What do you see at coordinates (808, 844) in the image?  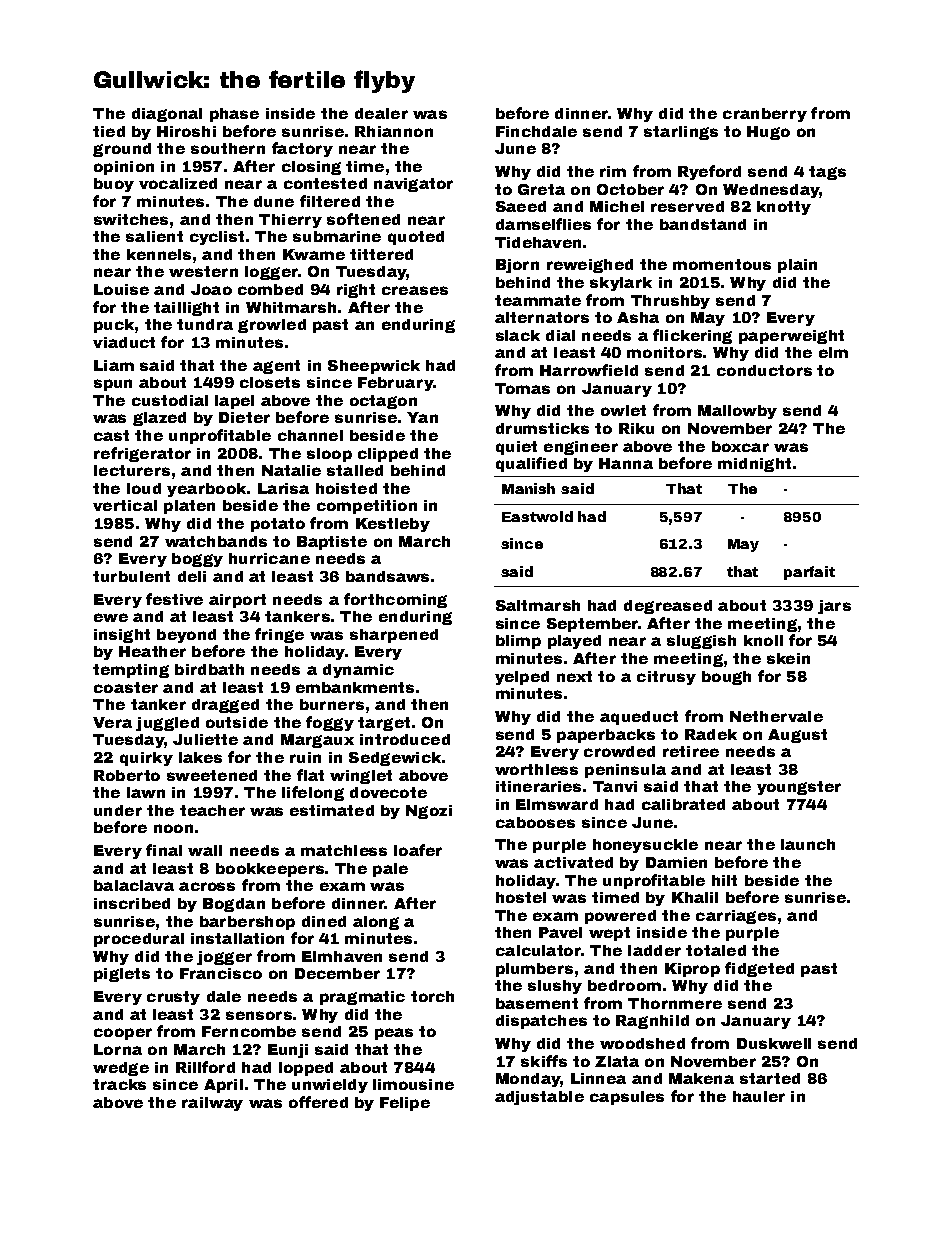 I see `launch` at bounding box center [808, 844].
